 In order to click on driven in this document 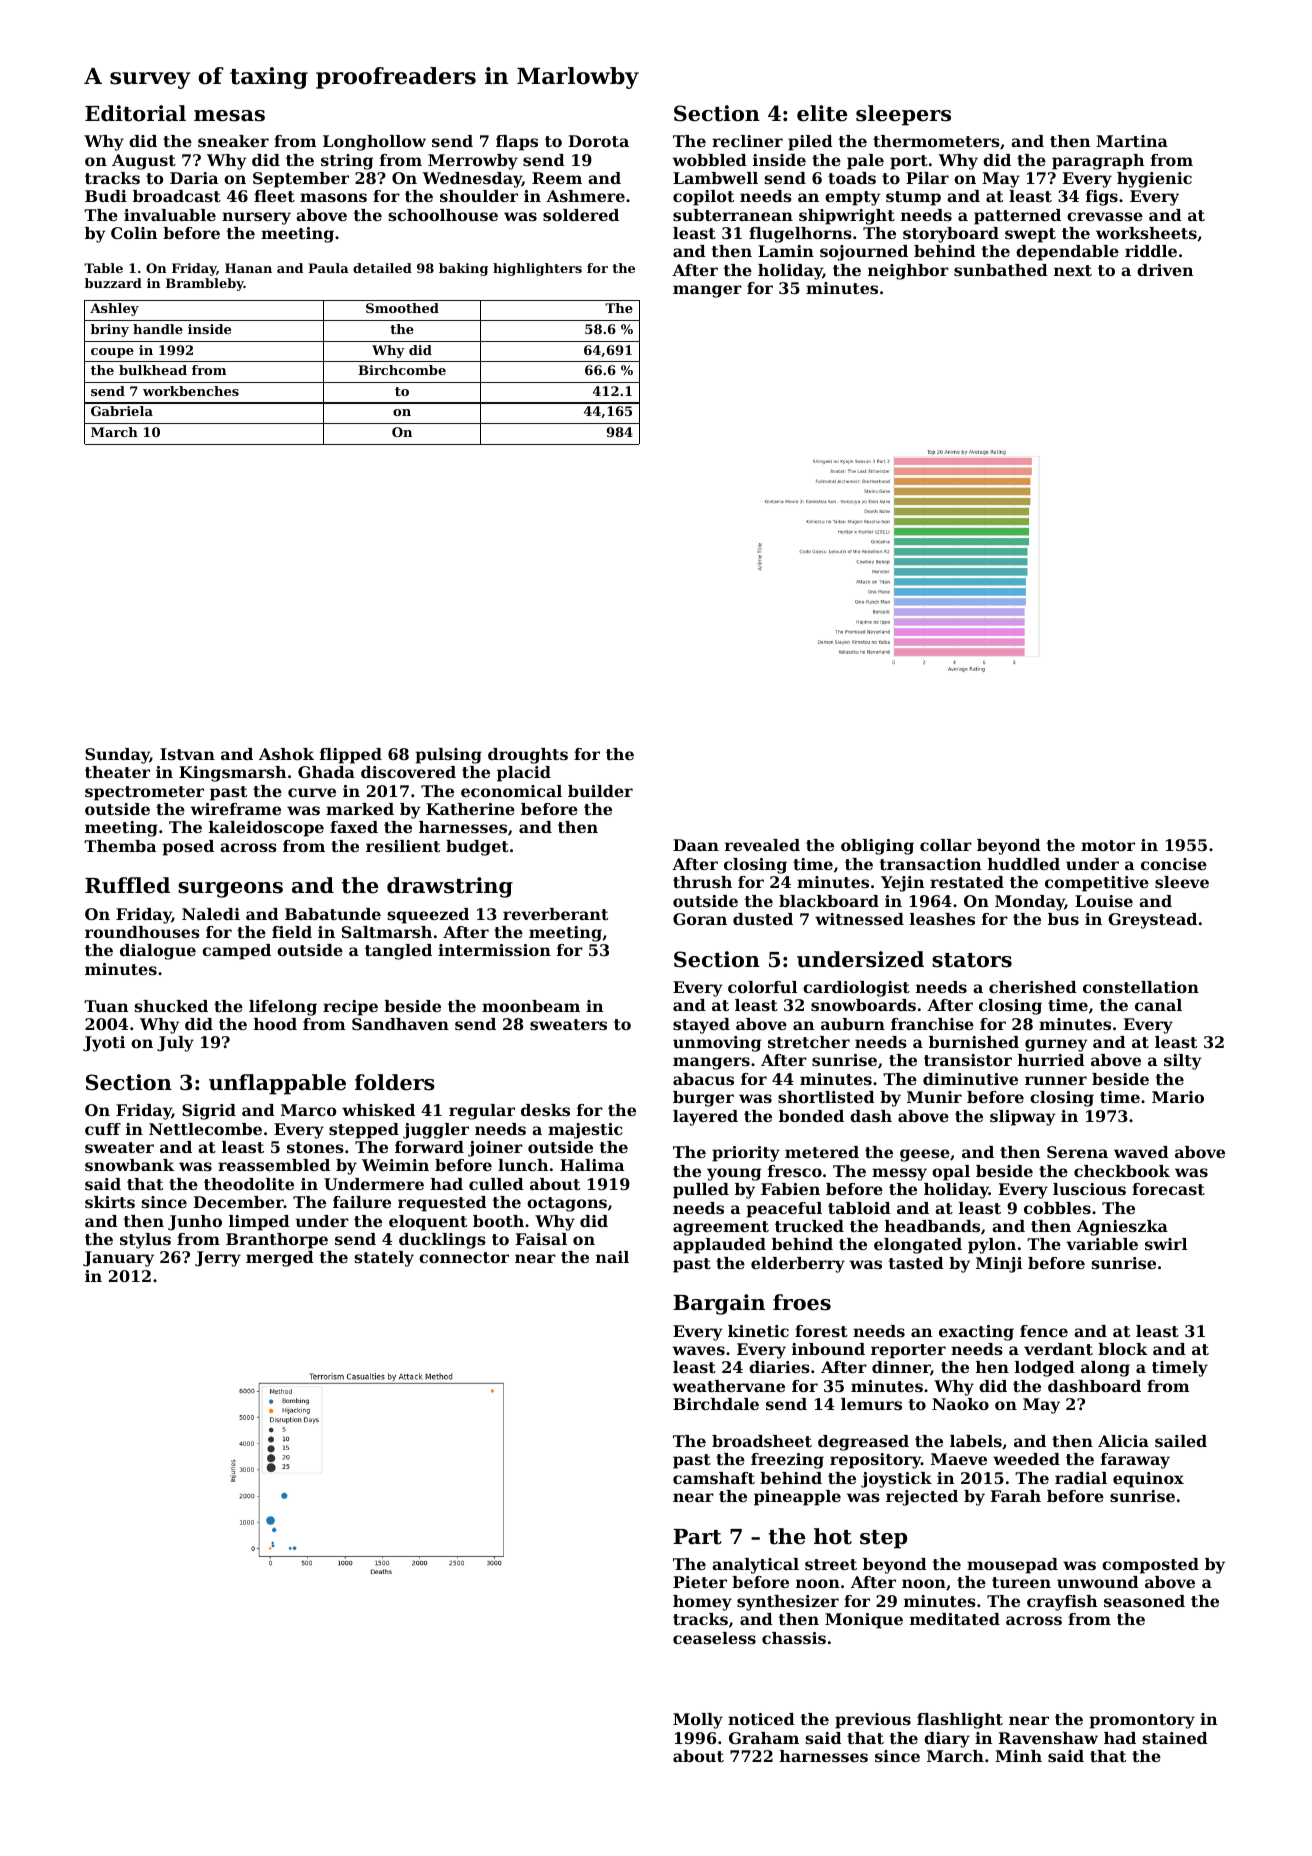, I will do `click(1165, 270)`.
